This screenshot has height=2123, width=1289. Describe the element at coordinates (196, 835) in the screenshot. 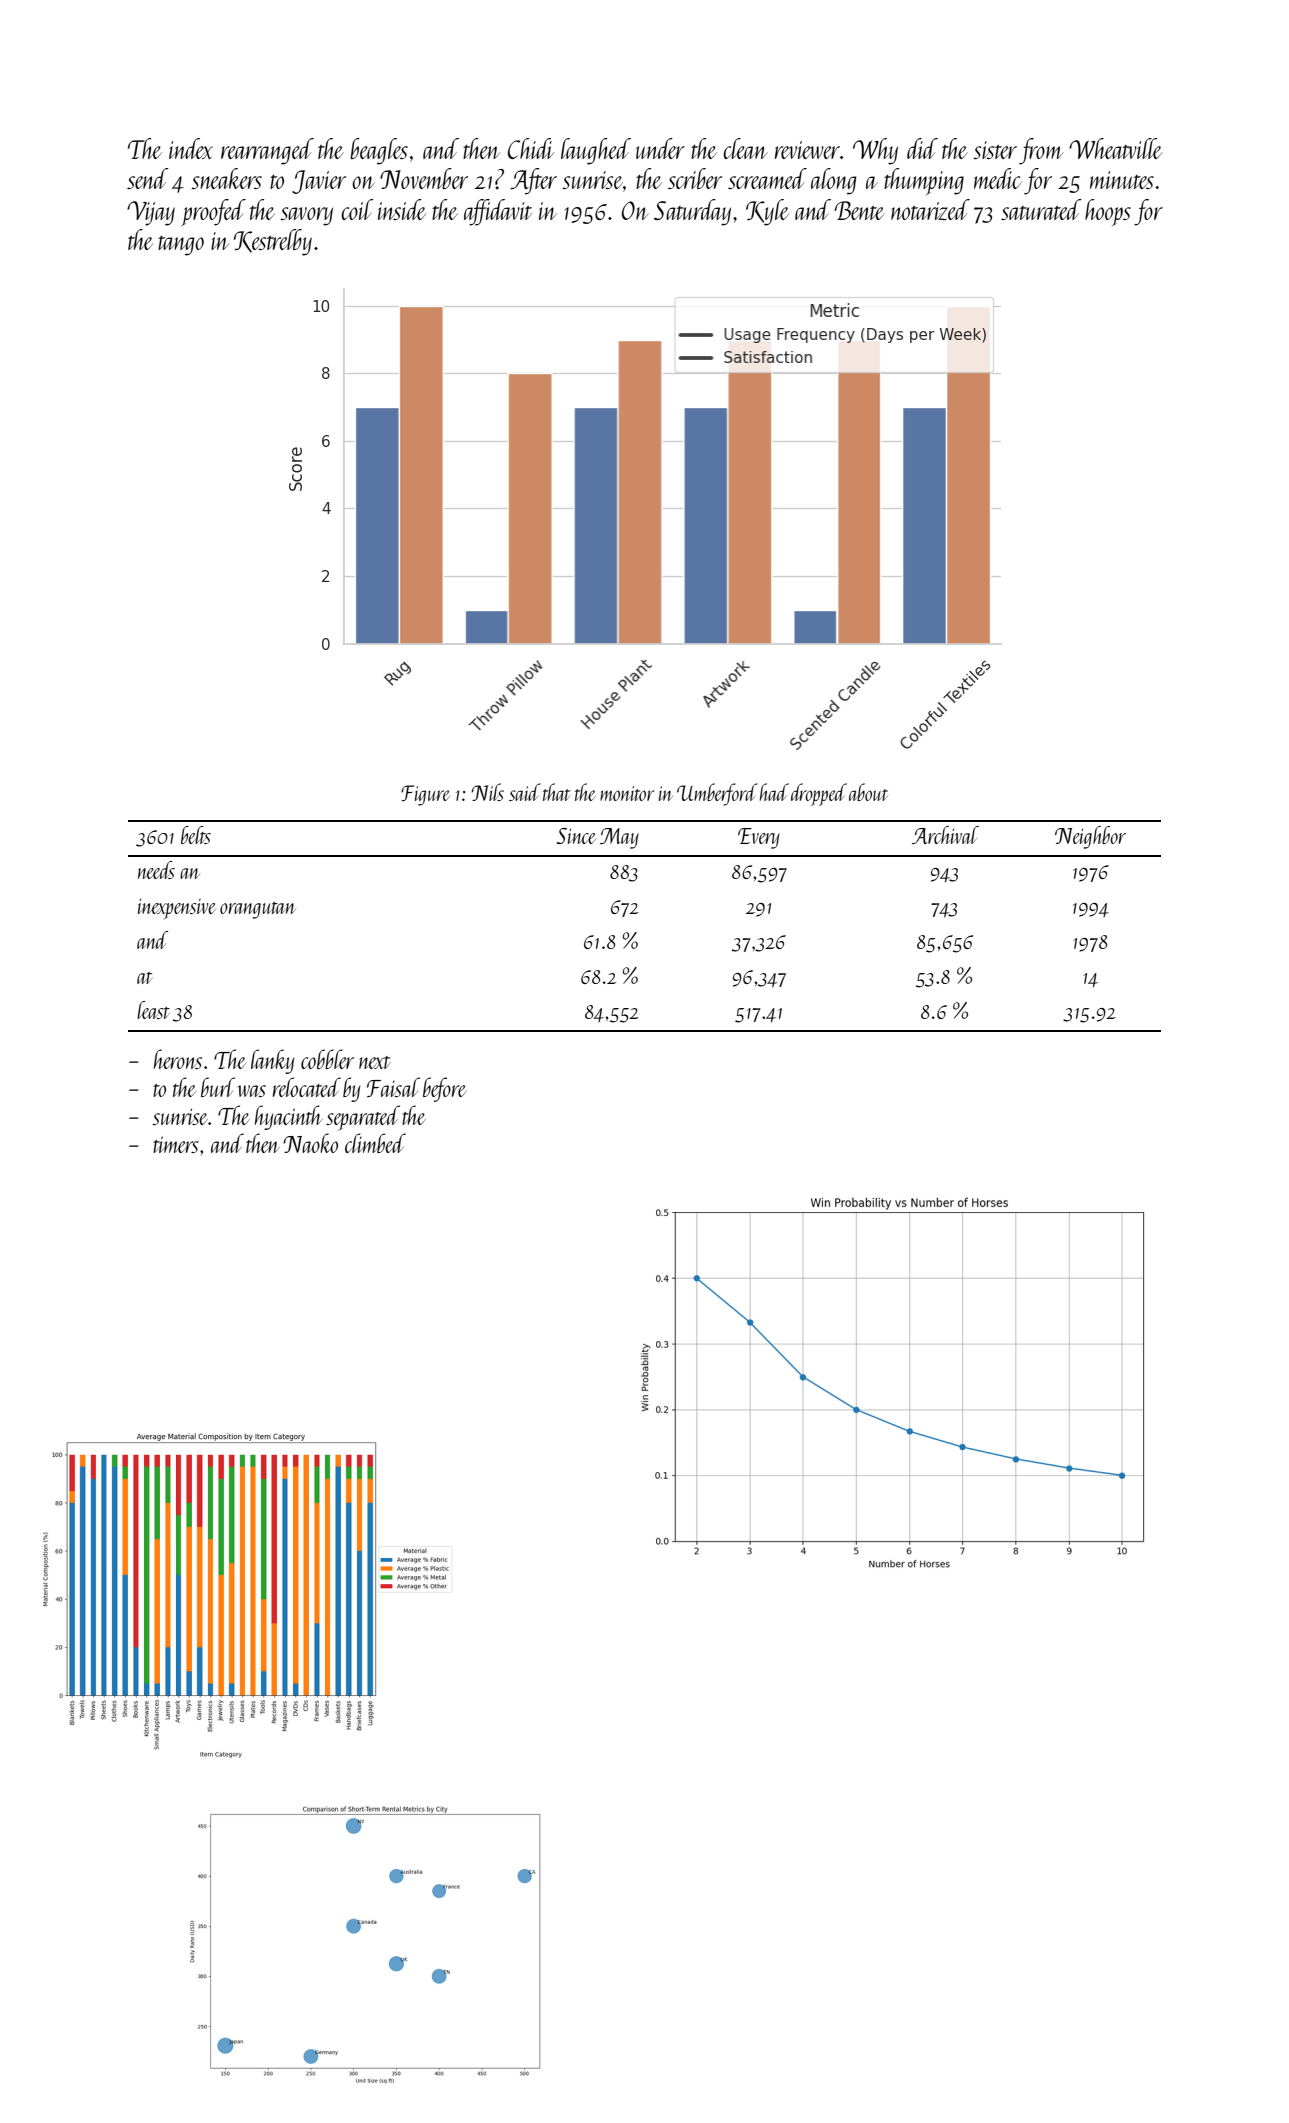

I see `belts` at that location.
